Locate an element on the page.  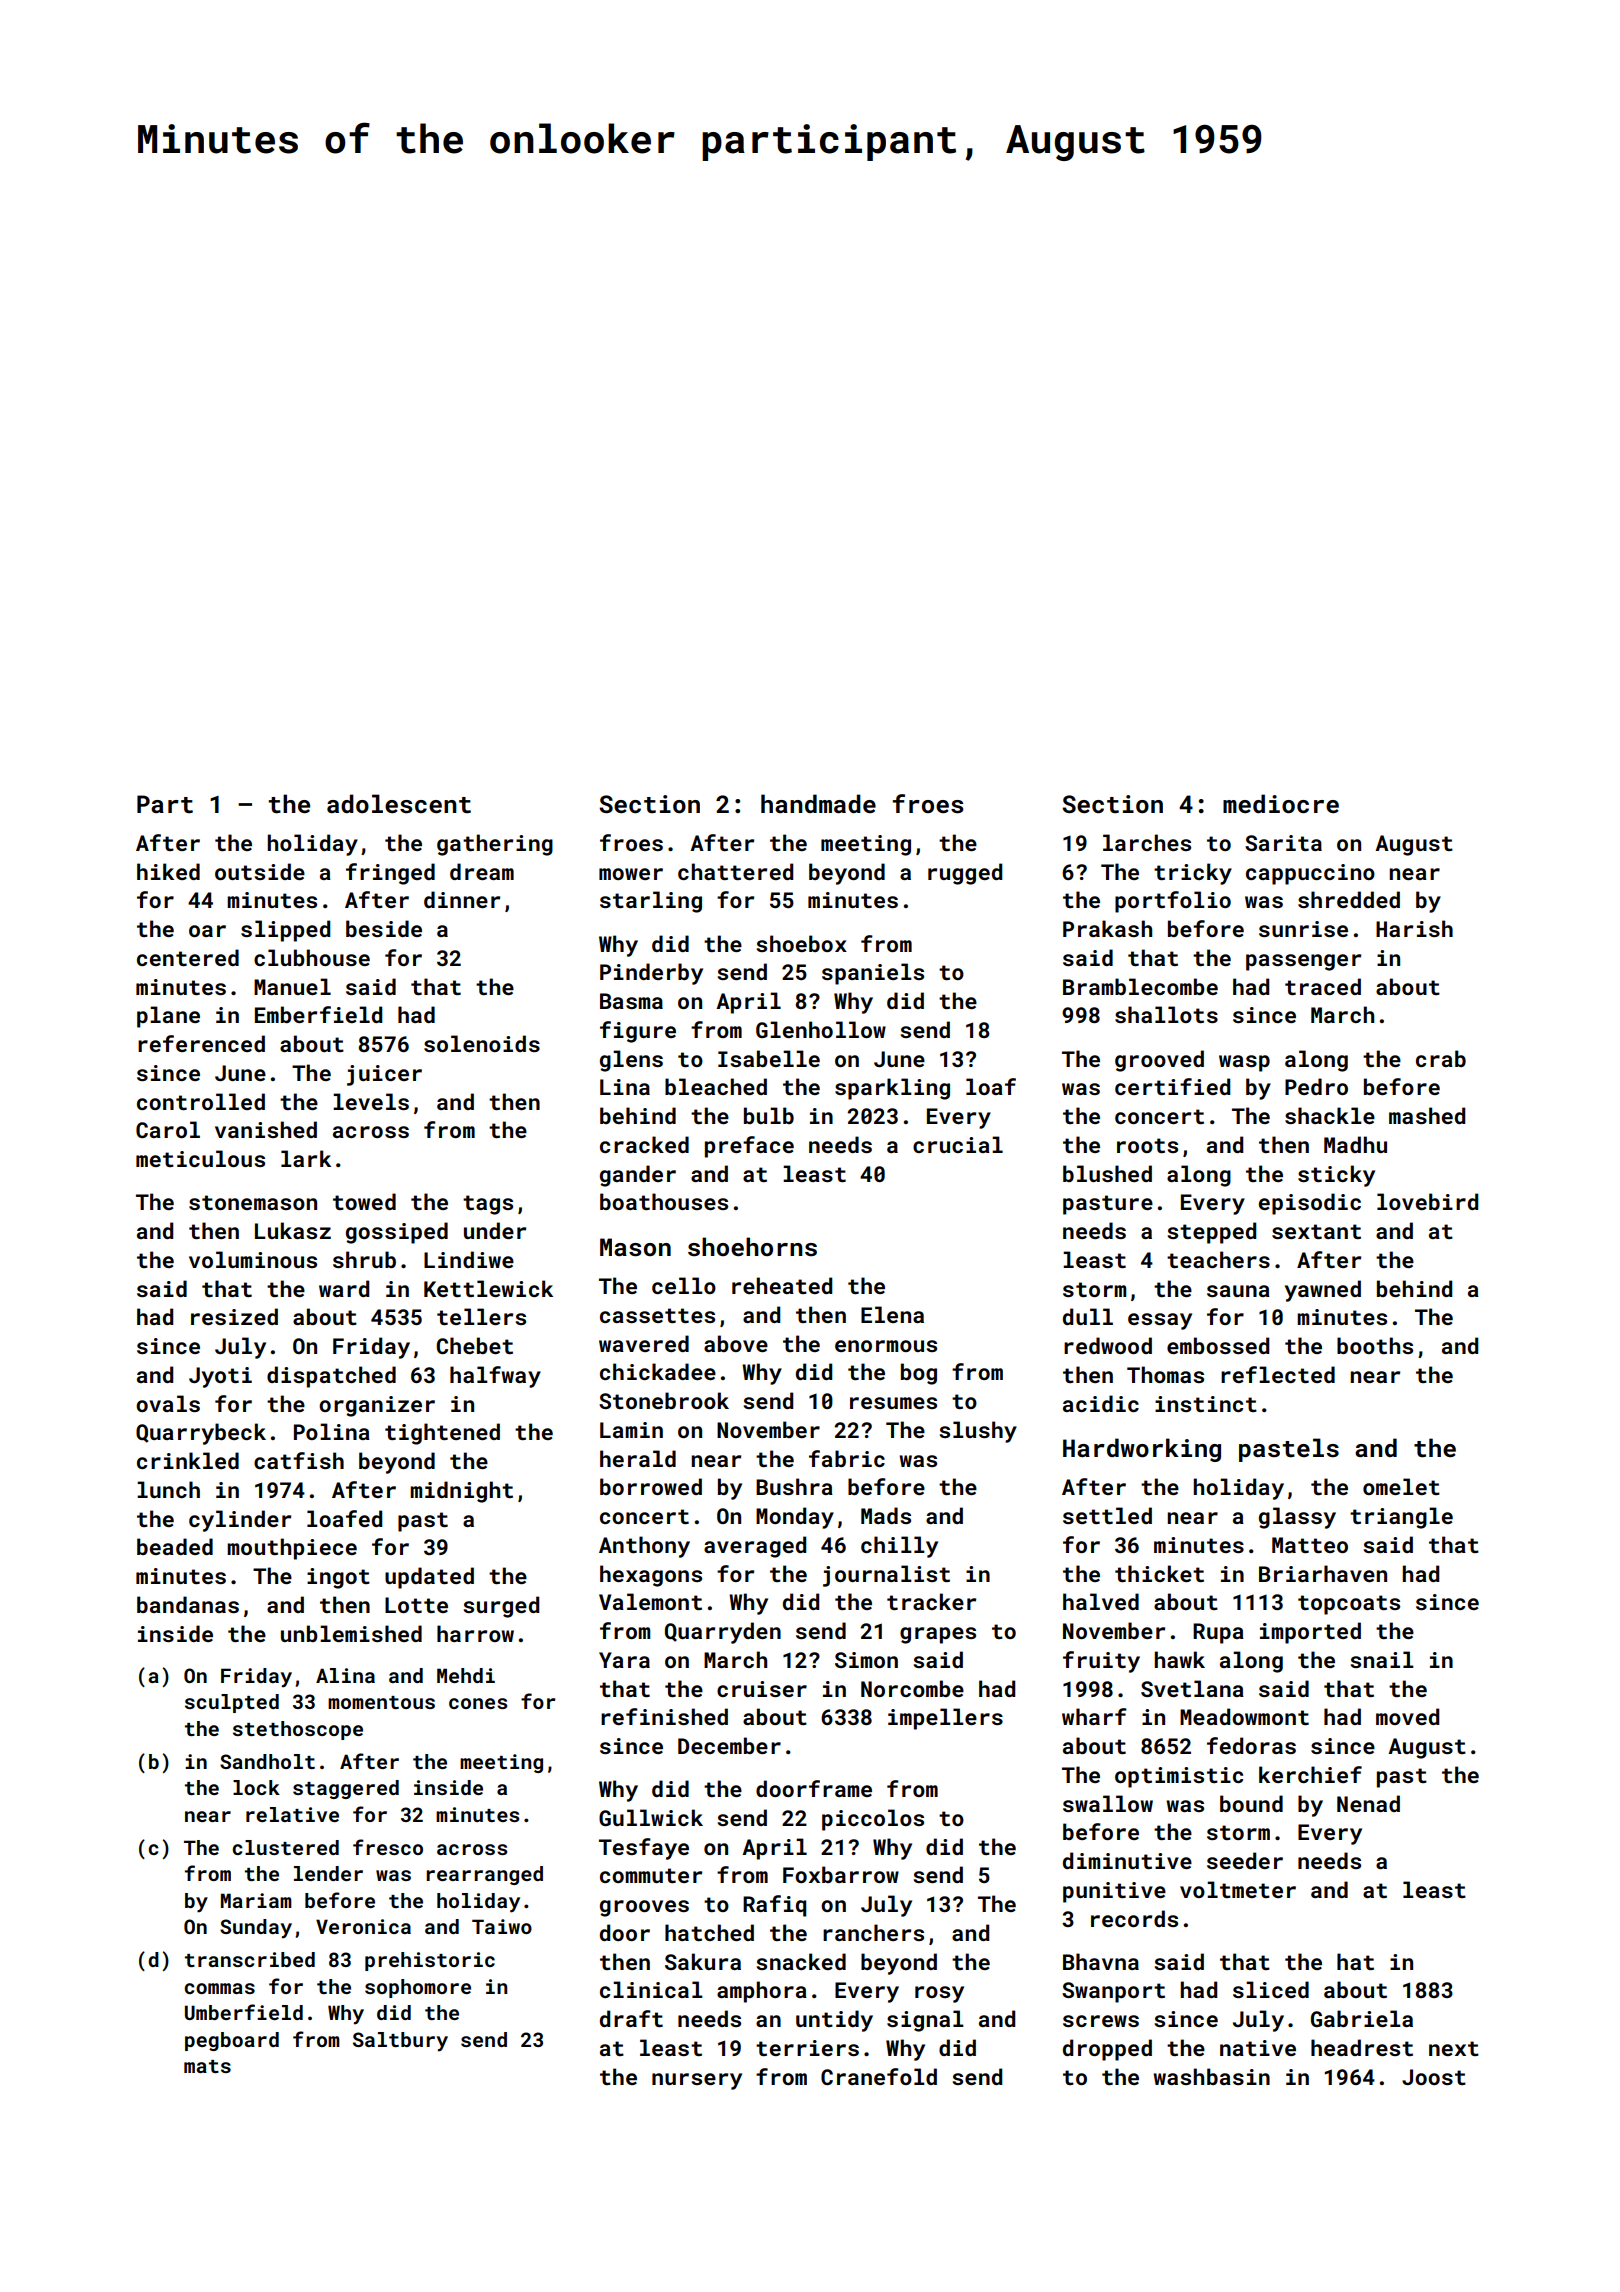
slushy is located at coordinates (978, 1432).
